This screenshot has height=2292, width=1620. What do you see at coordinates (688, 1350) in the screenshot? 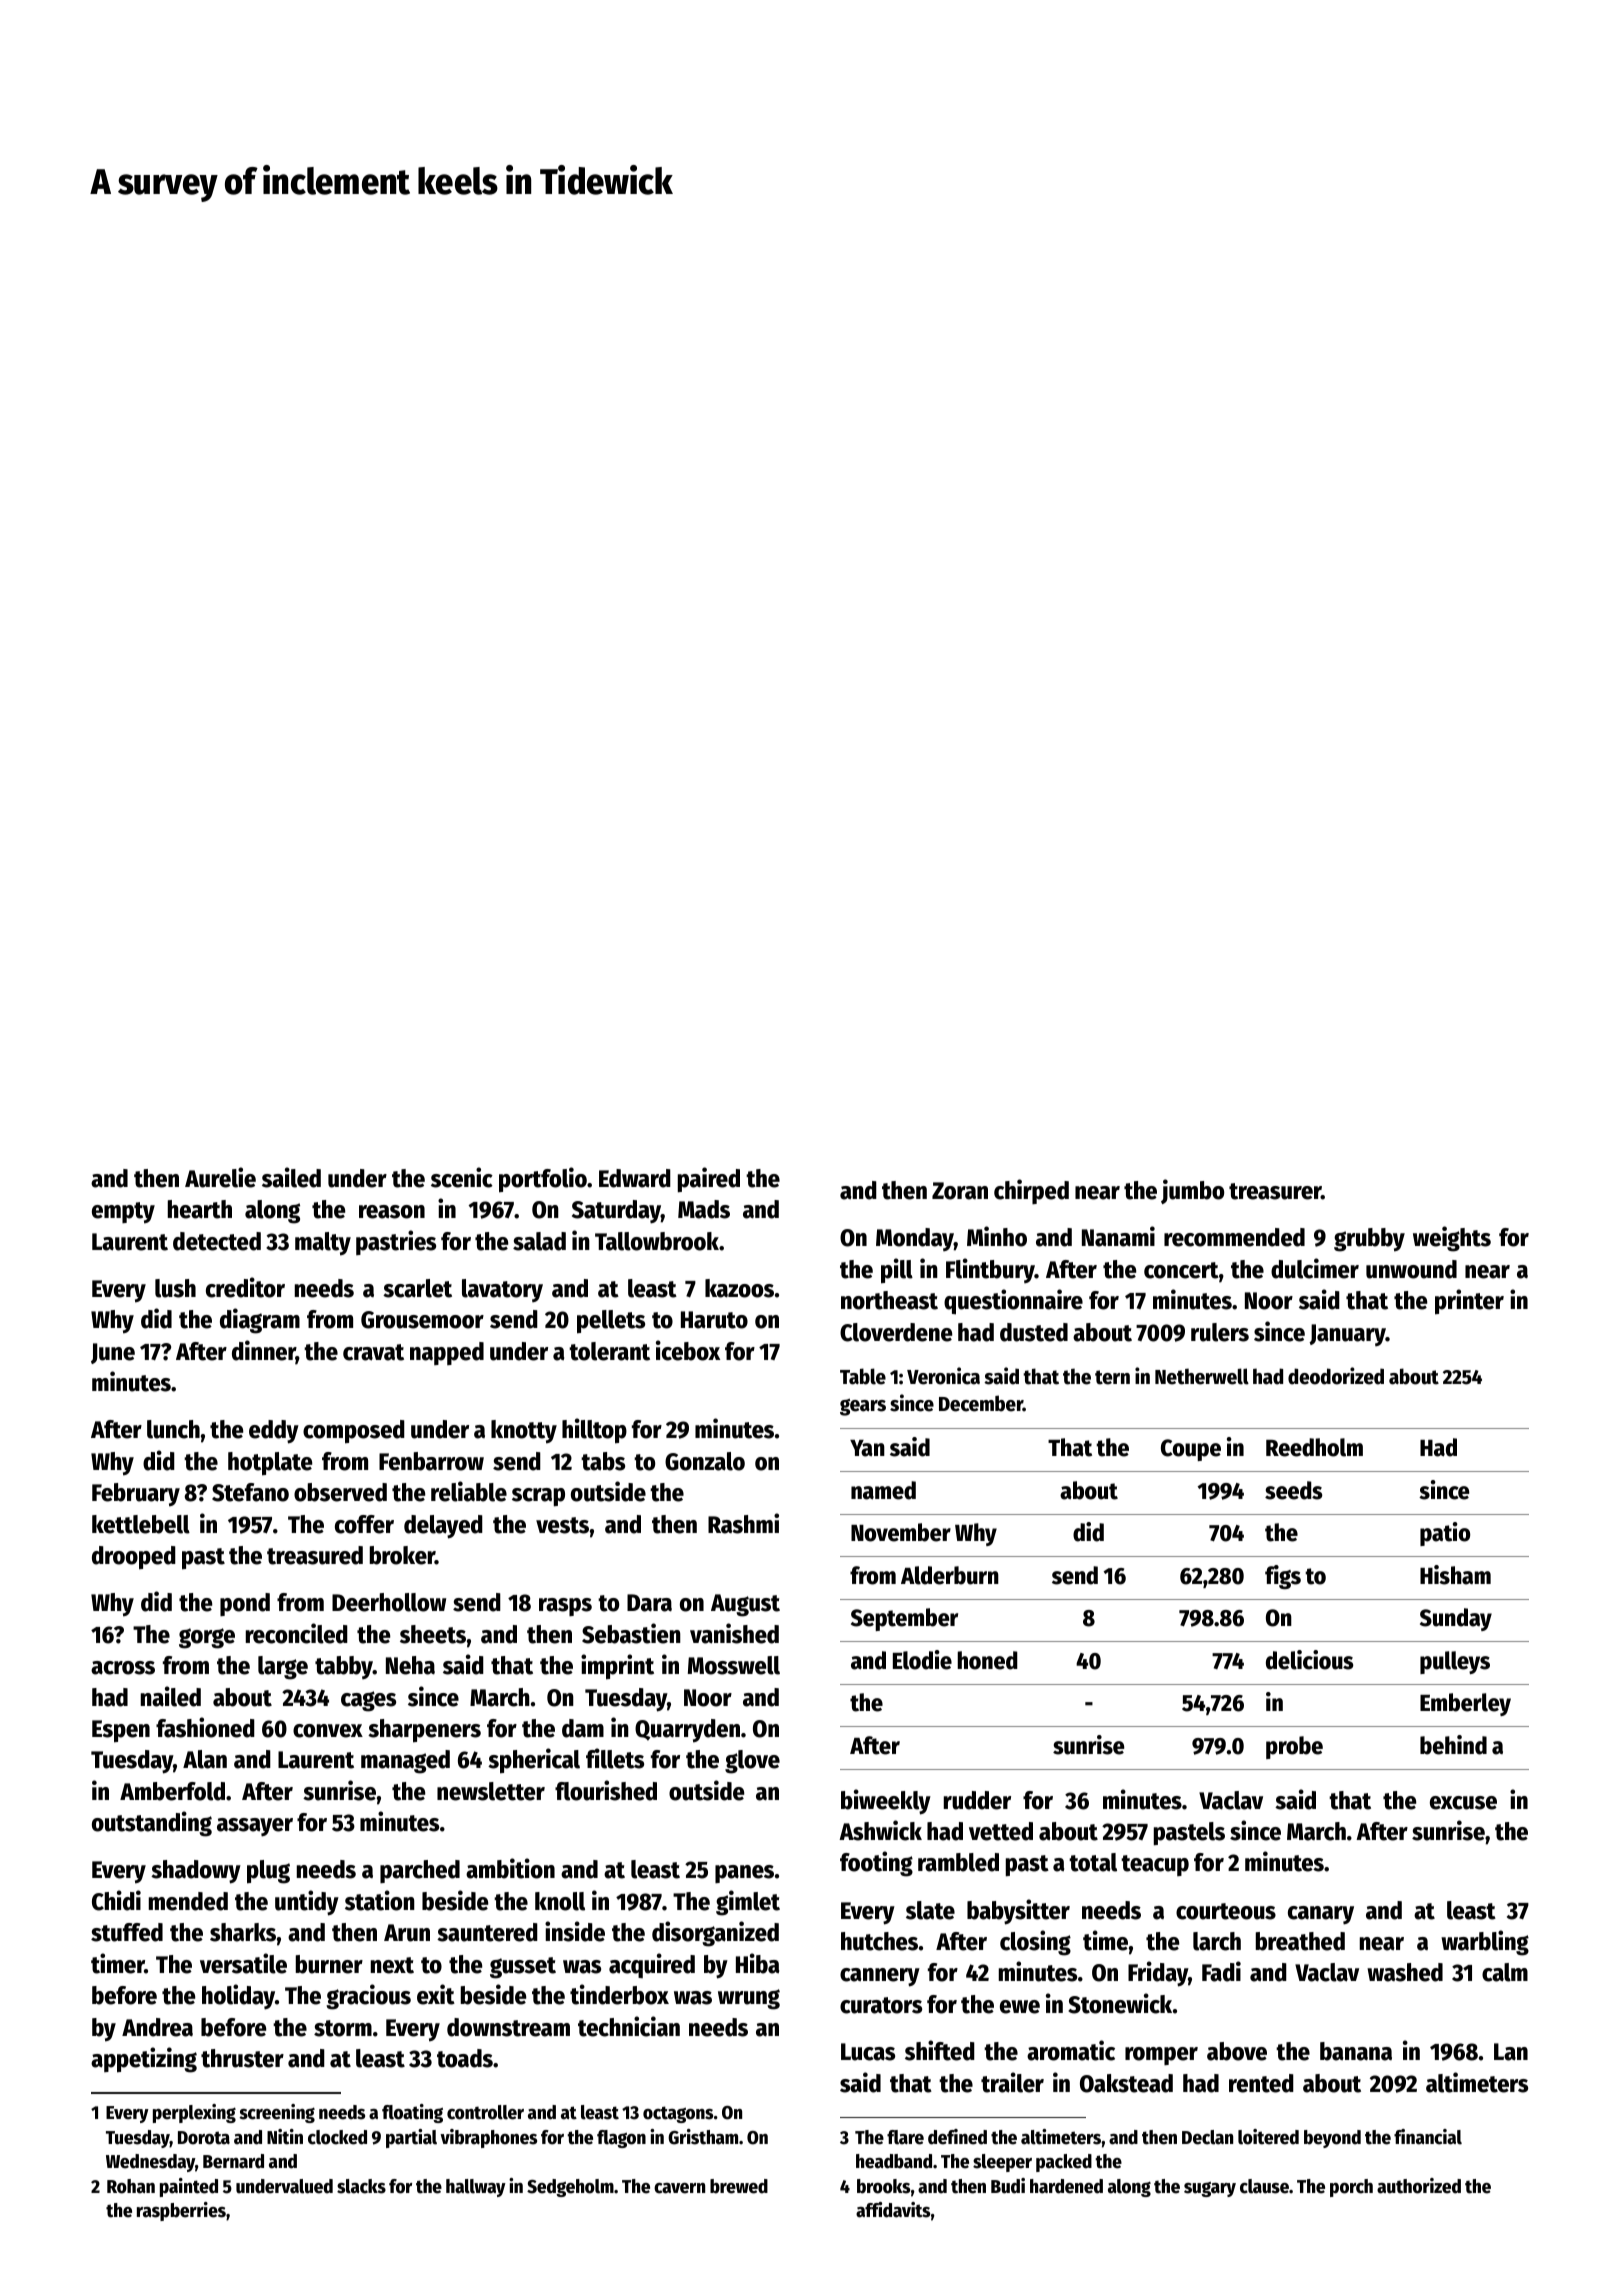
I see `icebox` at bounding box center [688, 1350].
